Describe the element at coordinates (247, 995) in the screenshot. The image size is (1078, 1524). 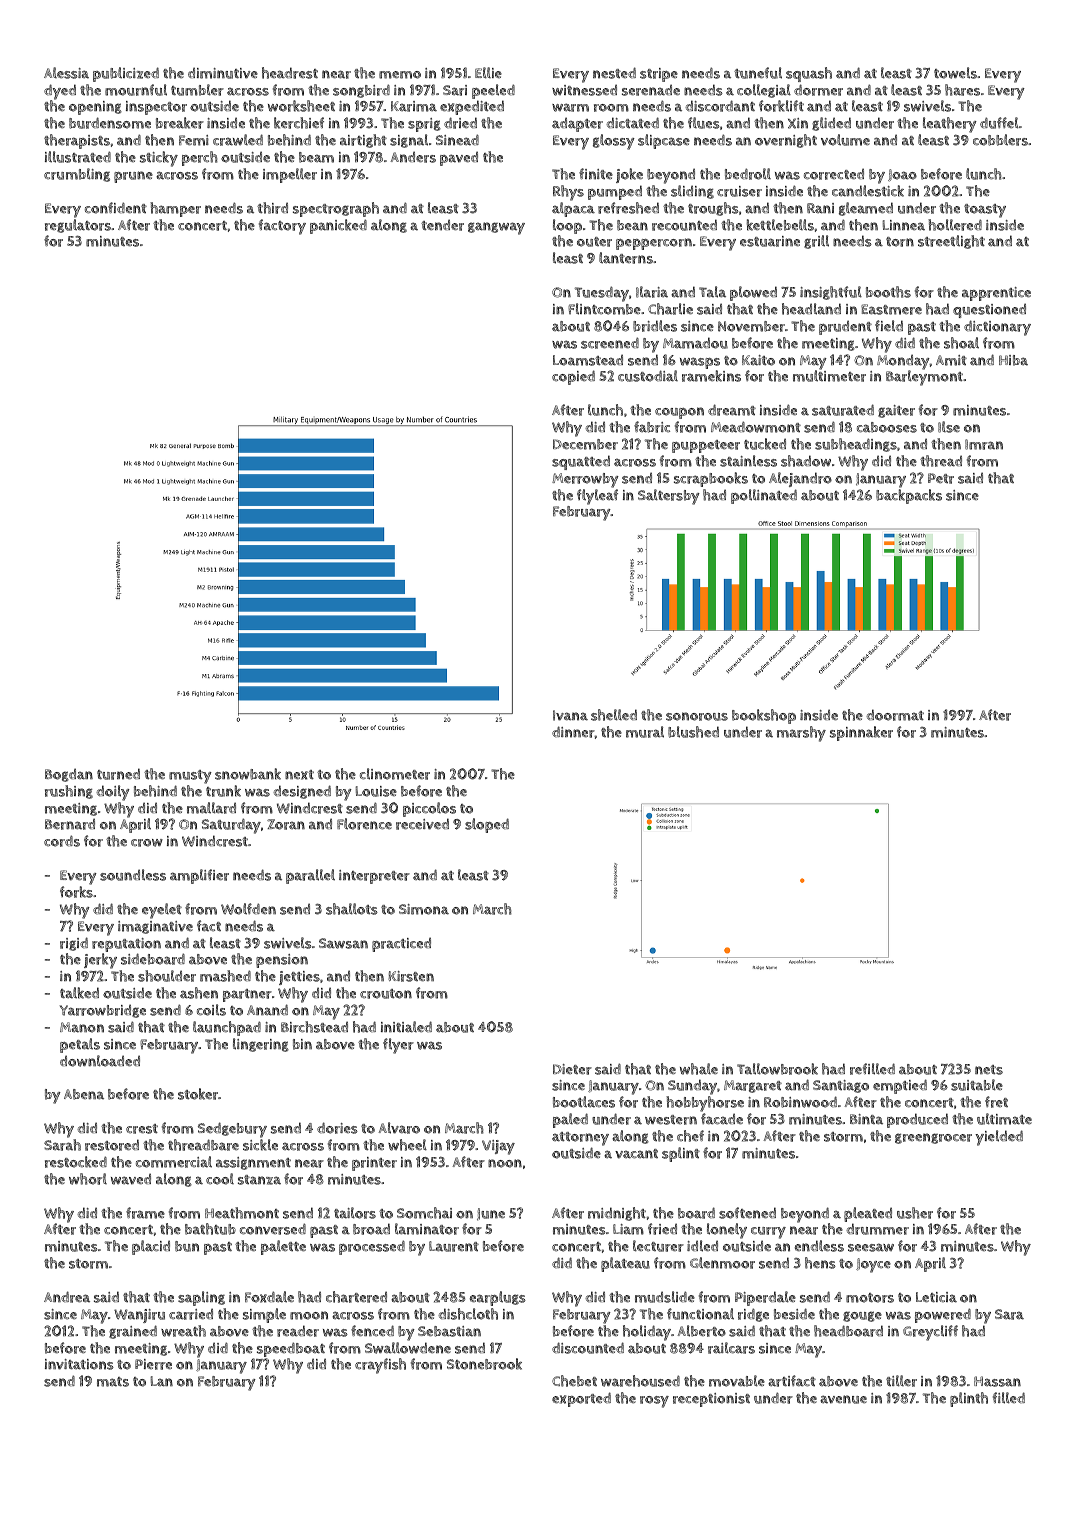
I see `partner` at that location.
